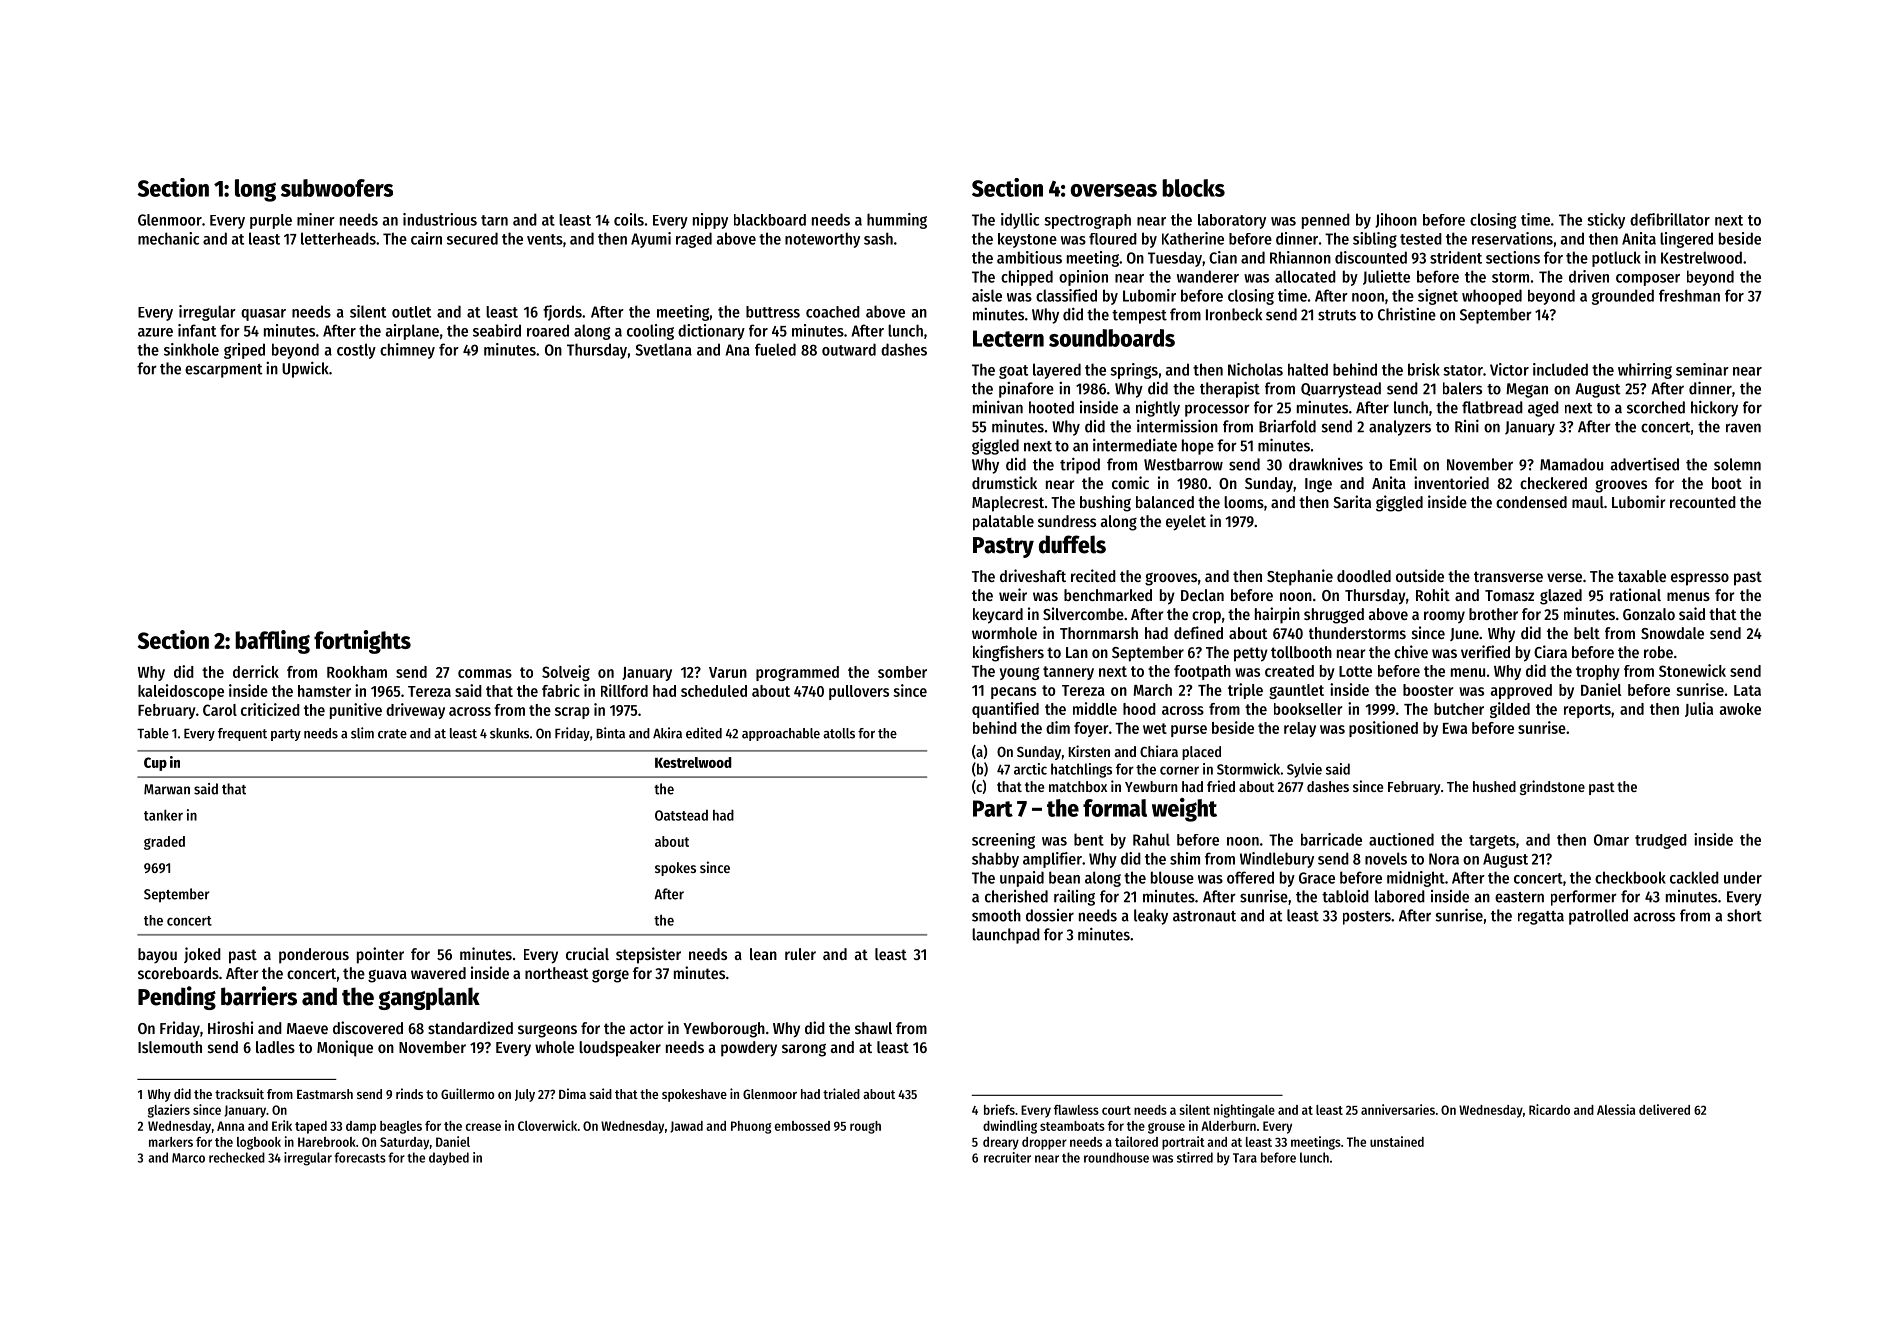 Image resolution: width=1899 pixels, height=1343 pixels. Describe the element at coordinates (1702, 369) in the image. I see `seminar` at that location.
